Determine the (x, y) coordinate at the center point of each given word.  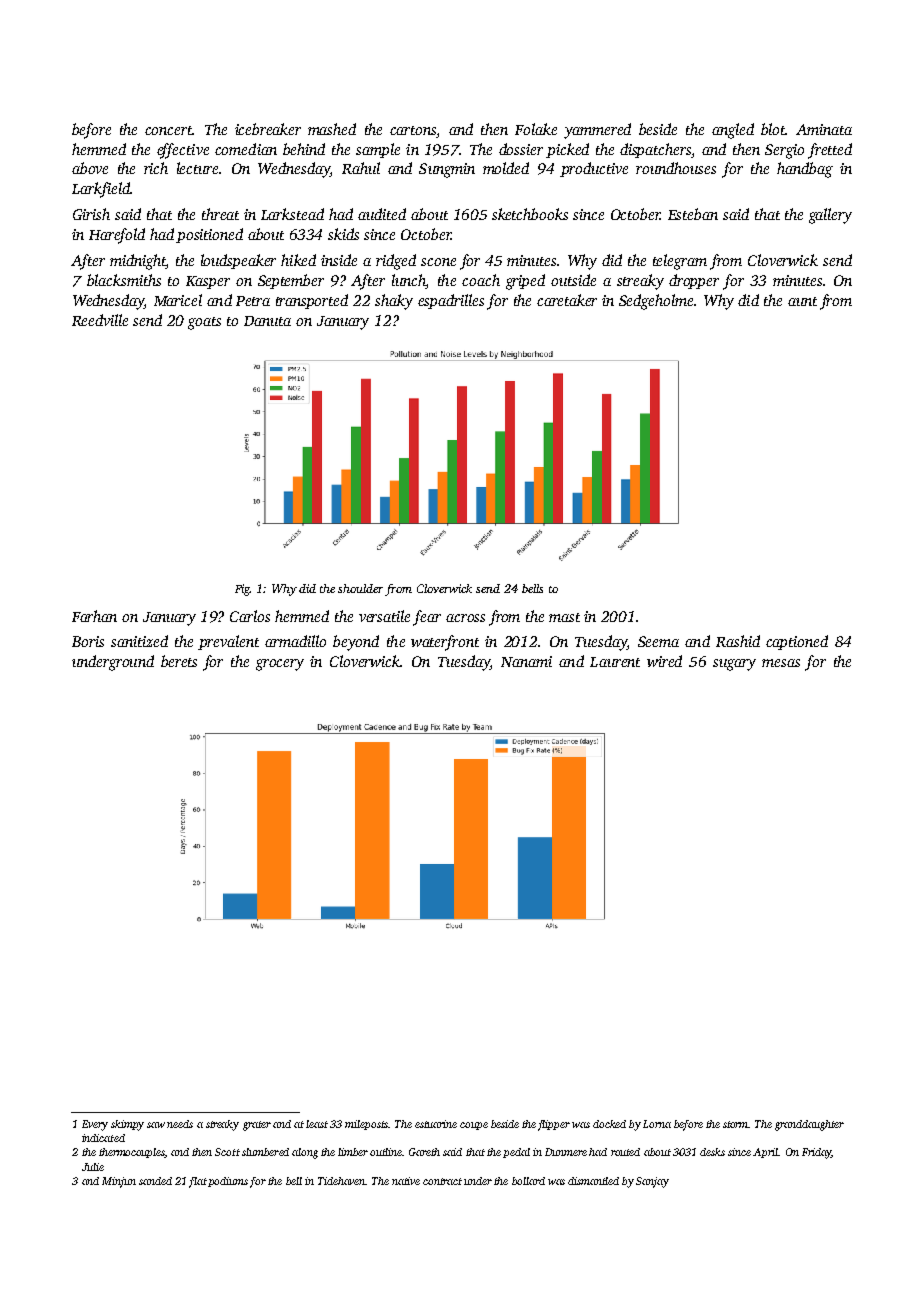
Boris (88, 641)
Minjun (119, 1182)
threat (220, 214)
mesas (781, 663)
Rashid (738, 641)
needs (180, 1124)
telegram (680, 262)
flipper (554, 1125)
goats (204, 323)
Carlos (250, 616)
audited (382, 214)
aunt (802, 301)
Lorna (657, 1124)
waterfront (445, 643)
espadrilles (451, 301)
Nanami (526, 661)
